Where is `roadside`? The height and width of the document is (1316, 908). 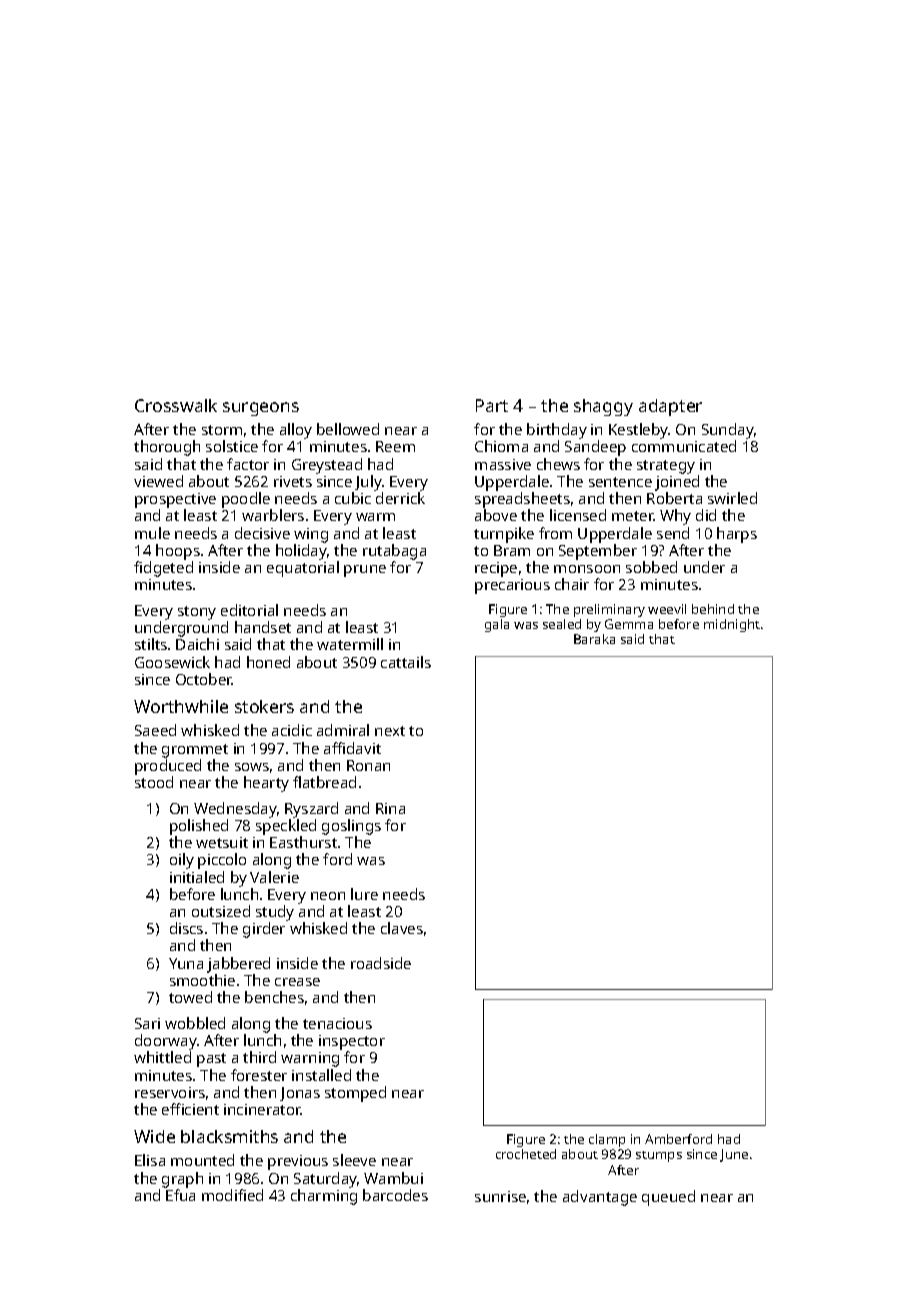 roadside is located at coordinates (381, 963).
